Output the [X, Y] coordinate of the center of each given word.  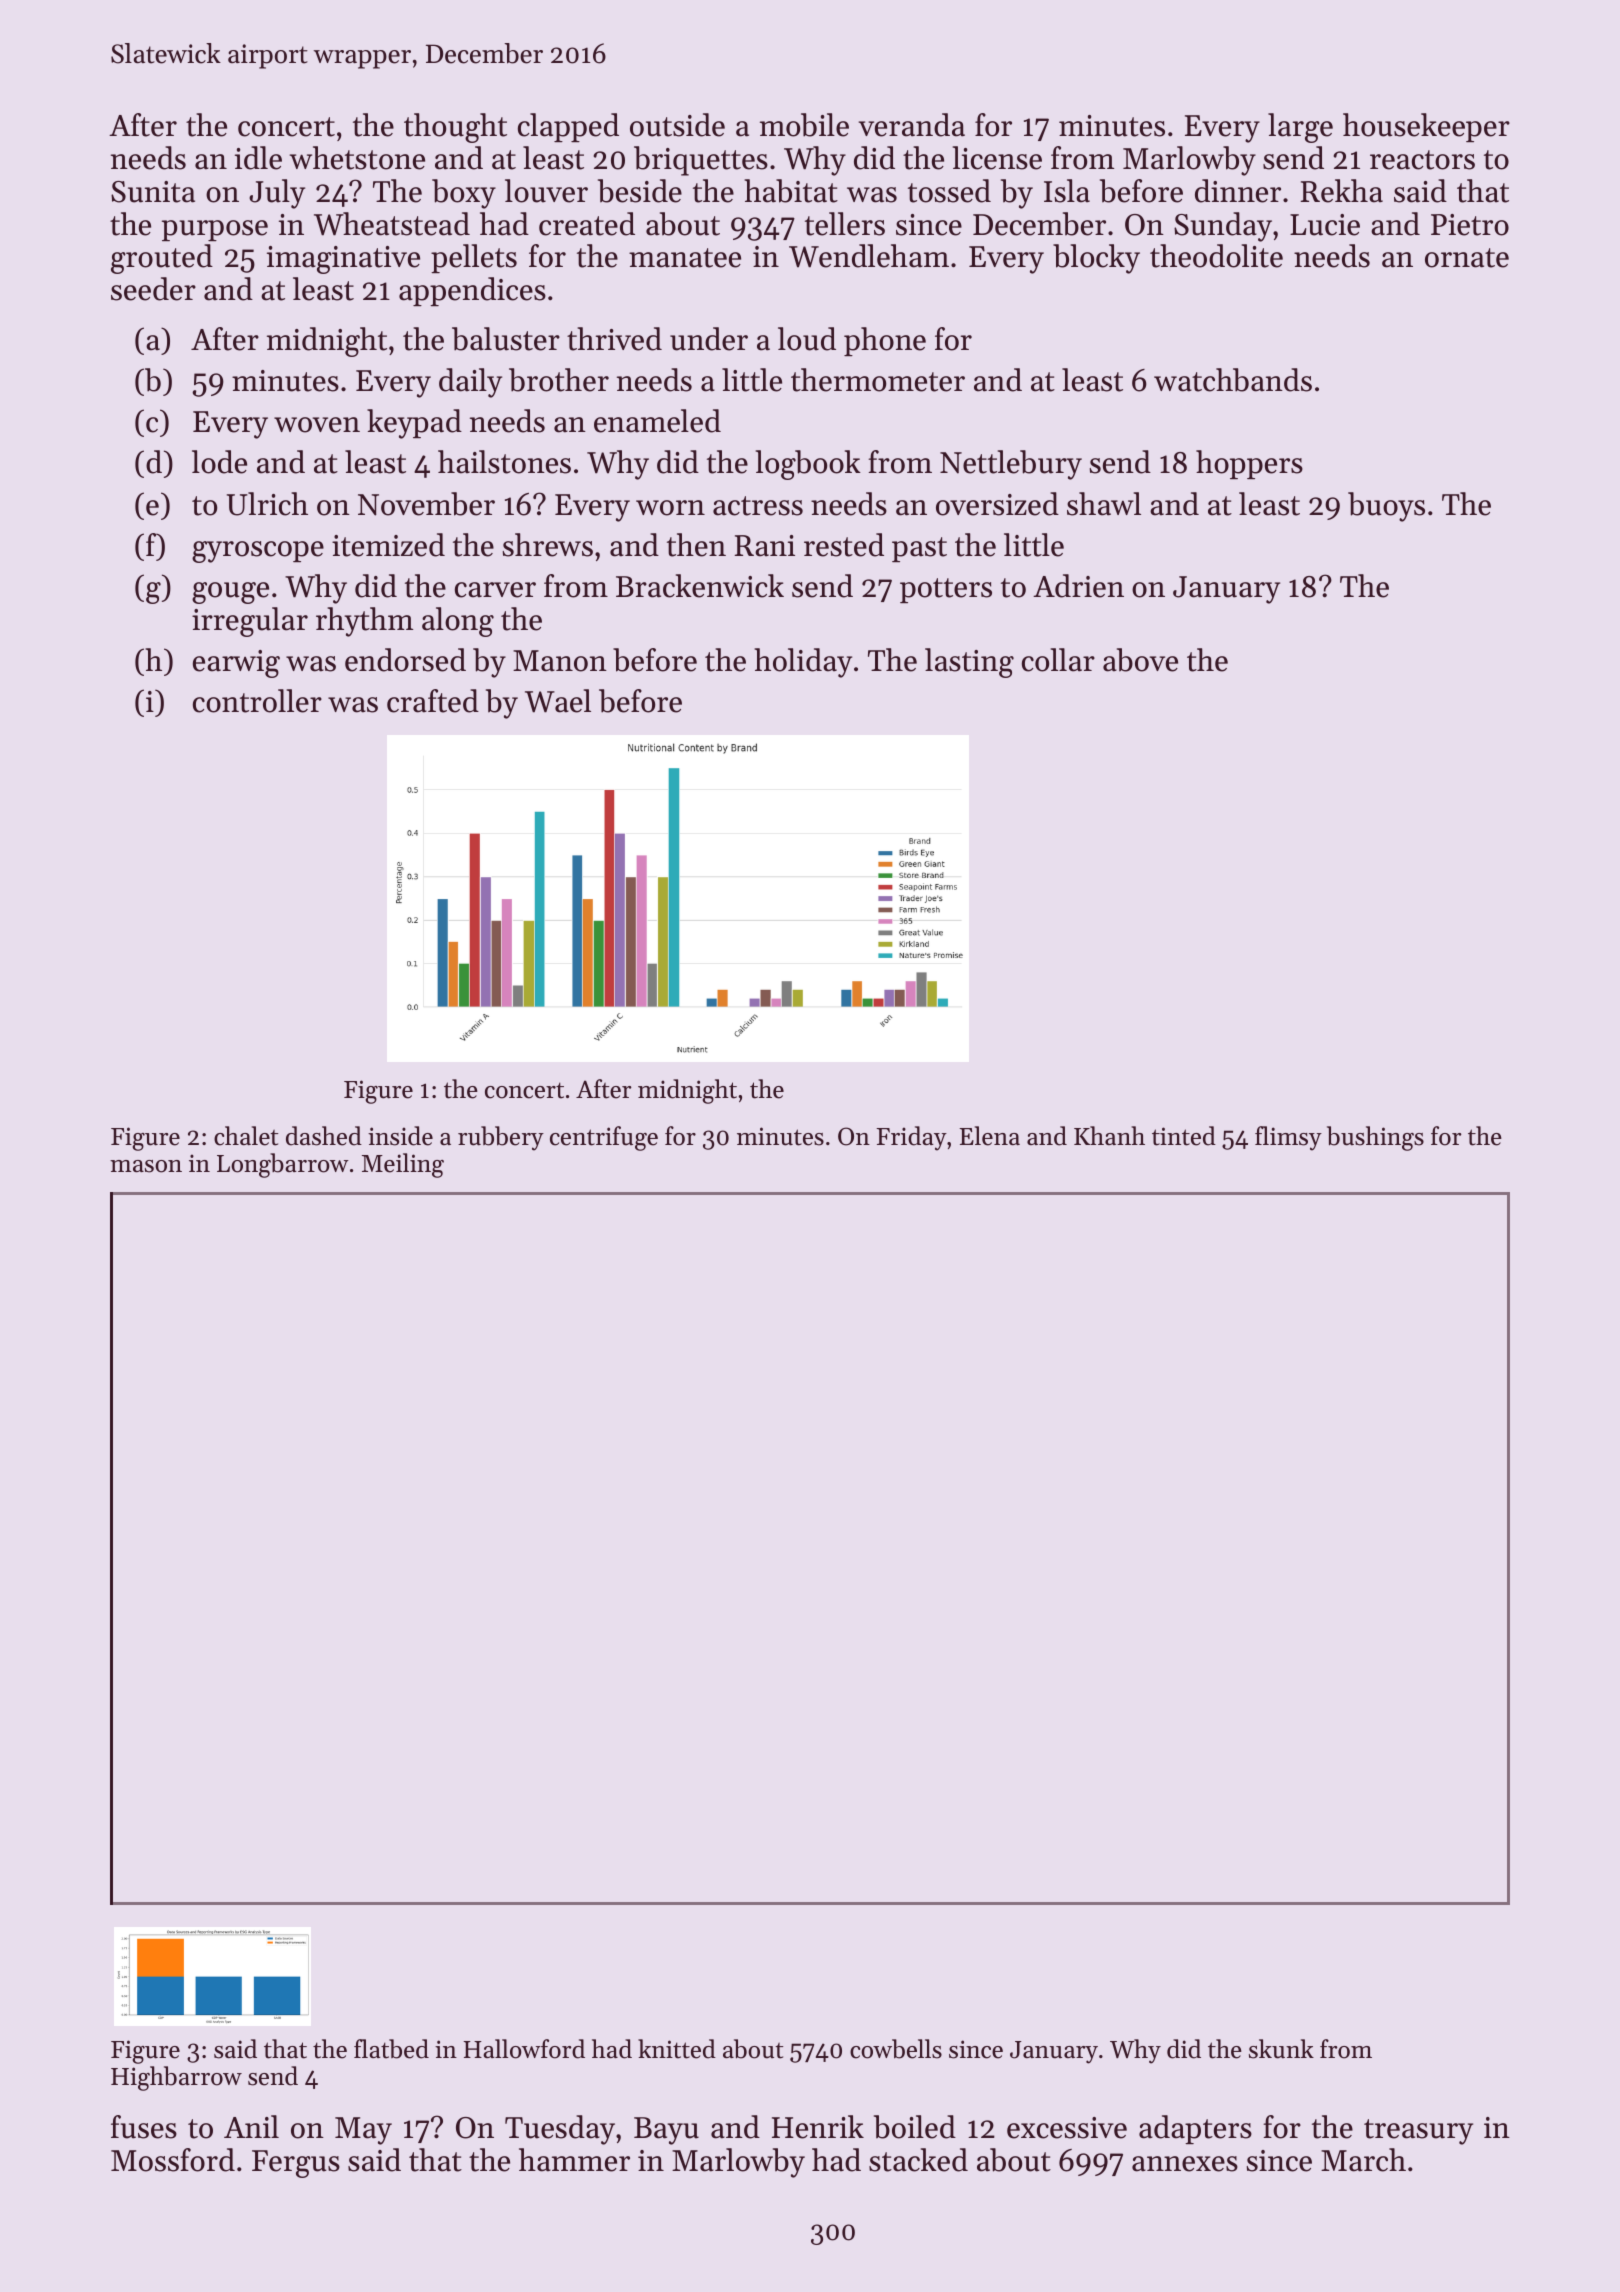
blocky [1096, 259]
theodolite [1216, 256]
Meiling [403, 1165]
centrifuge [604, 1138]
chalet [246, 1136]
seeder [153, 289]
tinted [1184, 1136]
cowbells [896, 2049]
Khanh [1109, 1135]
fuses [144, 2127]
